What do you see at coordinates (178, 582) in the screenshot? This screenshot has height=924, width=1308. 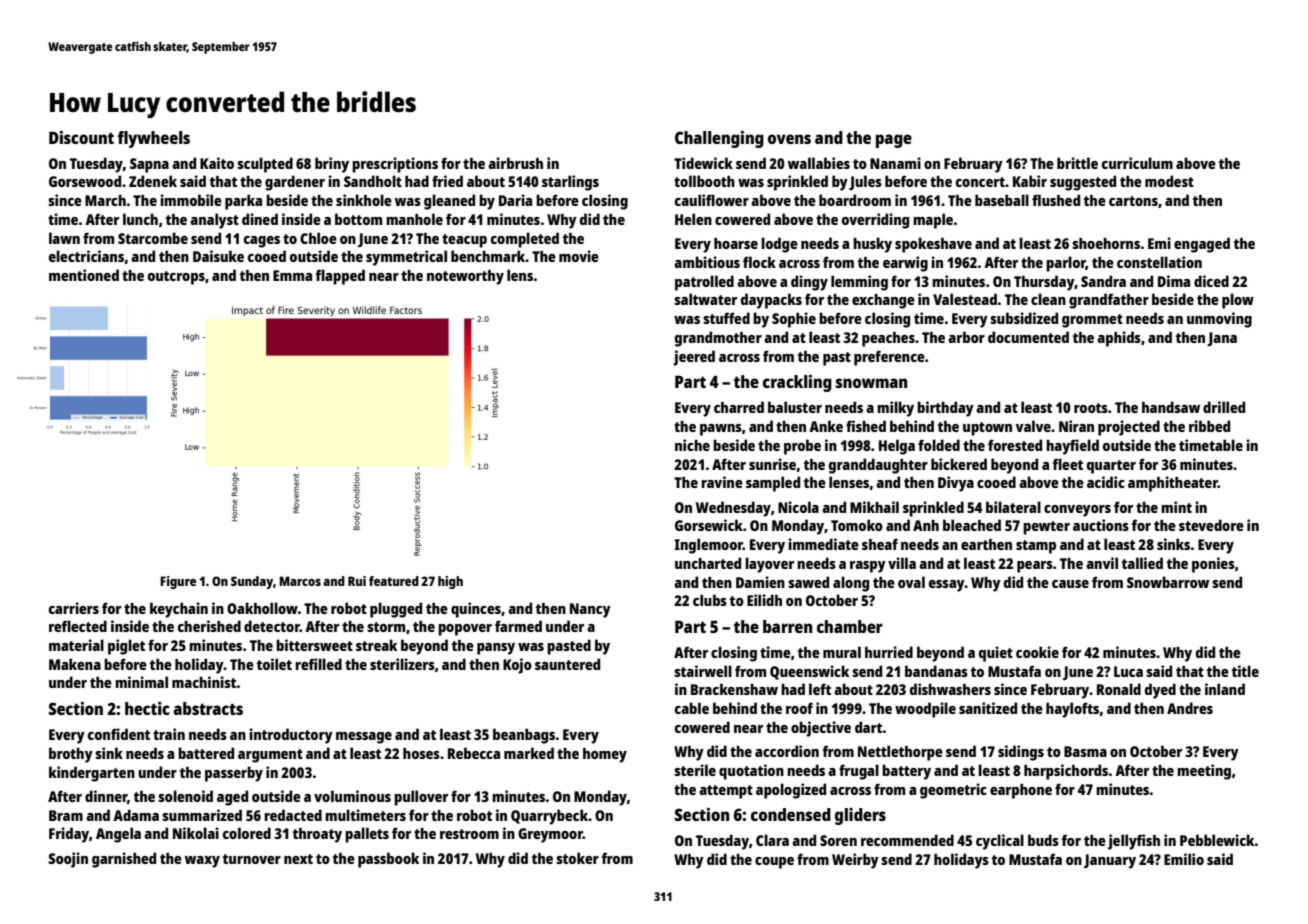 I see `Figure` at bounding box center [178, 582].
